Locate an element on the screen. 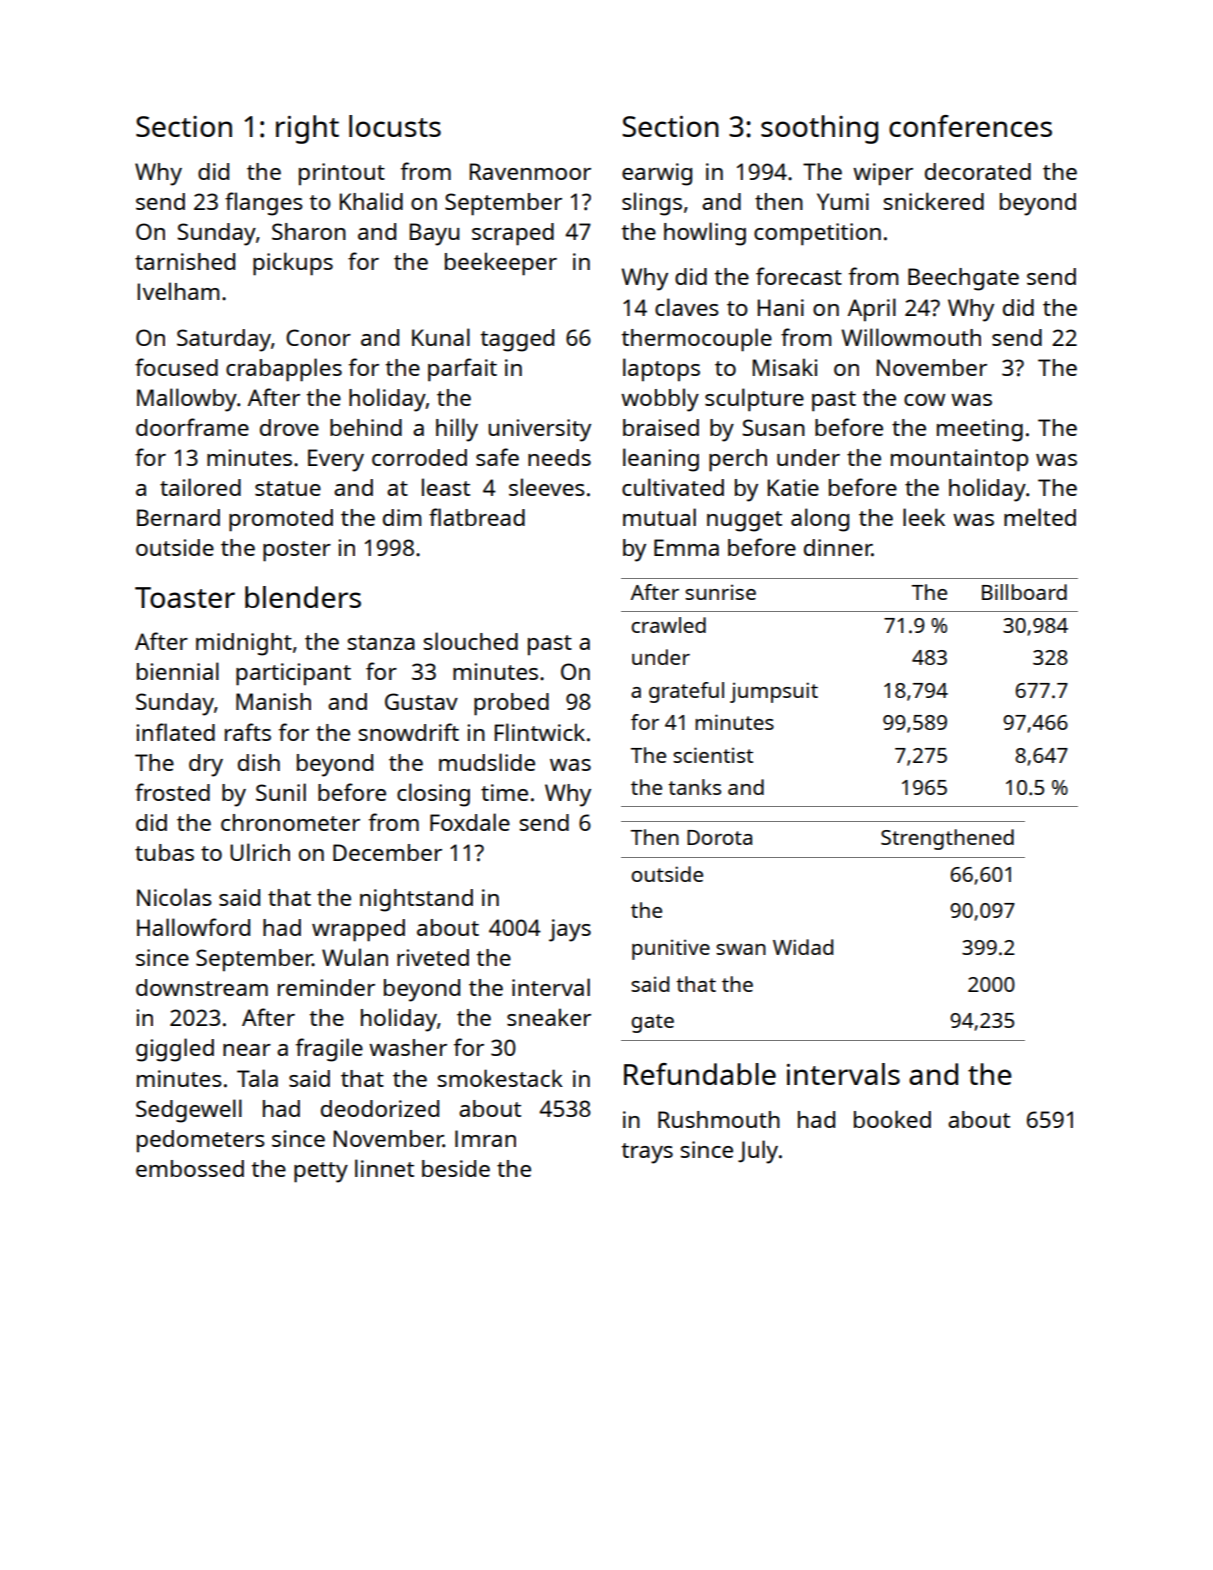 The height and width of the screenshot is (1570, 1213). Widad is located at coordinates (803, 947).
